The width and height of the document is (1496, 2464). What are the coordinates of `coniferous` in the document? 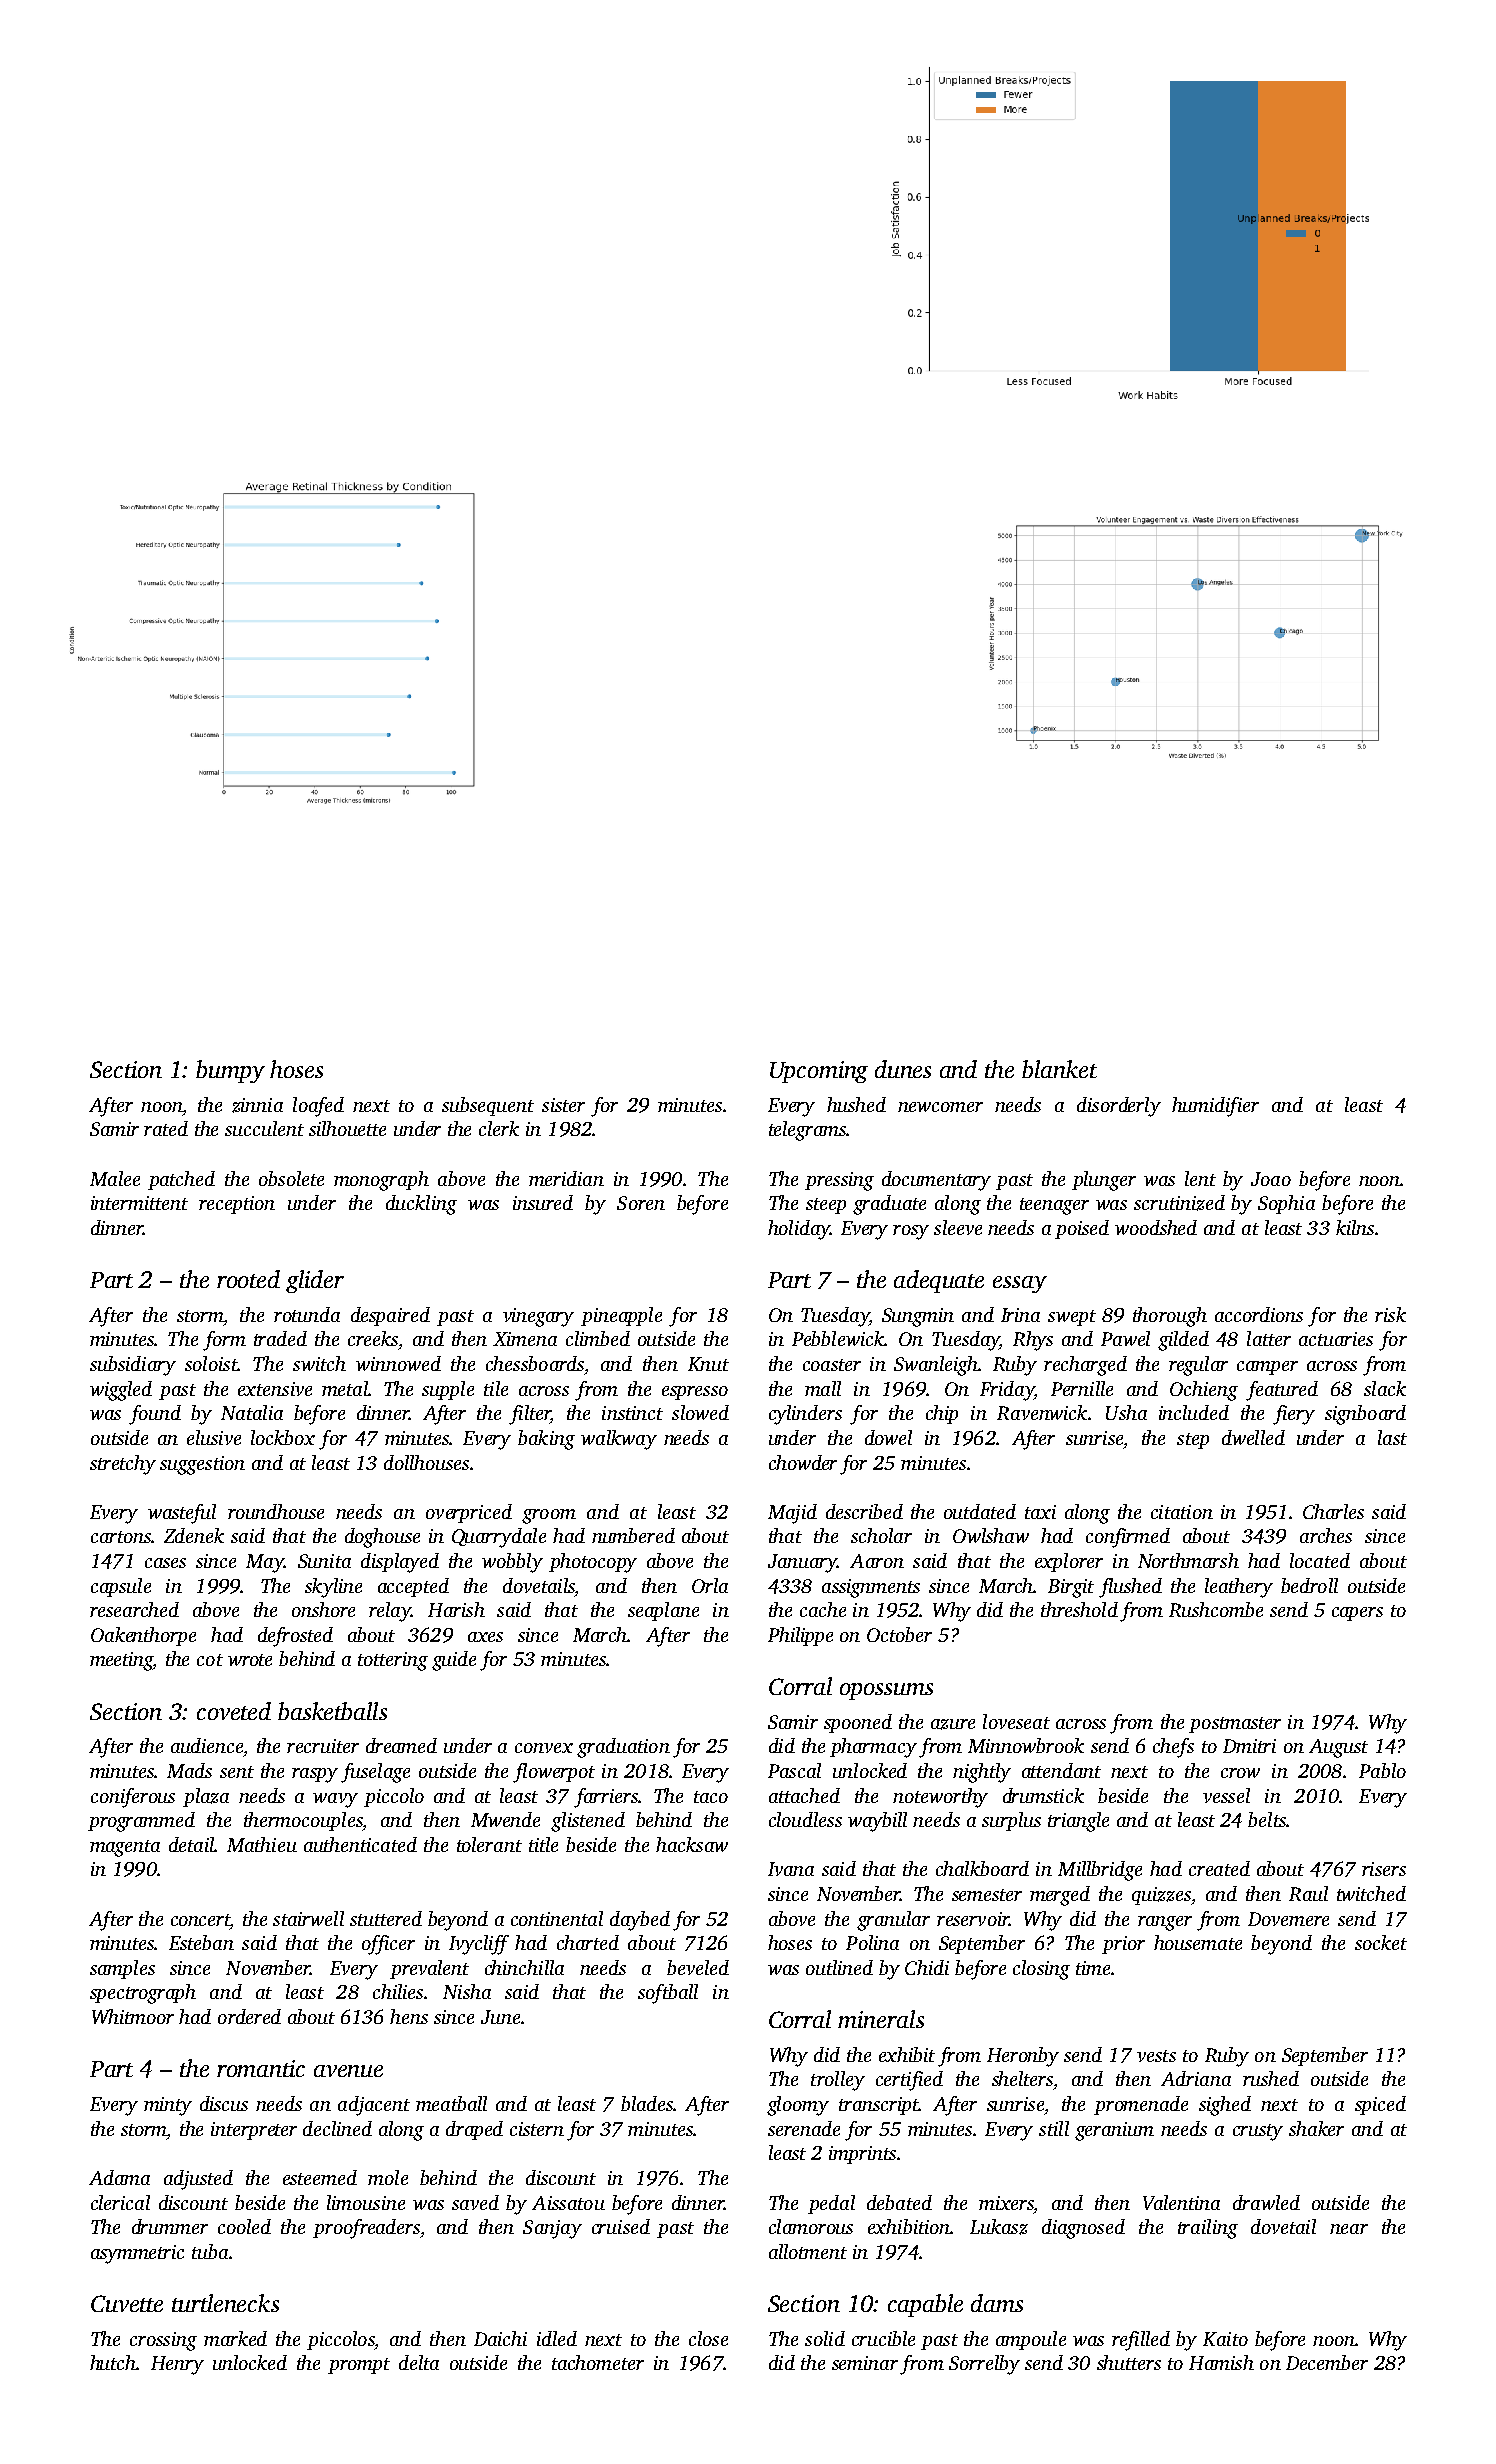 It's located at (133, 1798).
